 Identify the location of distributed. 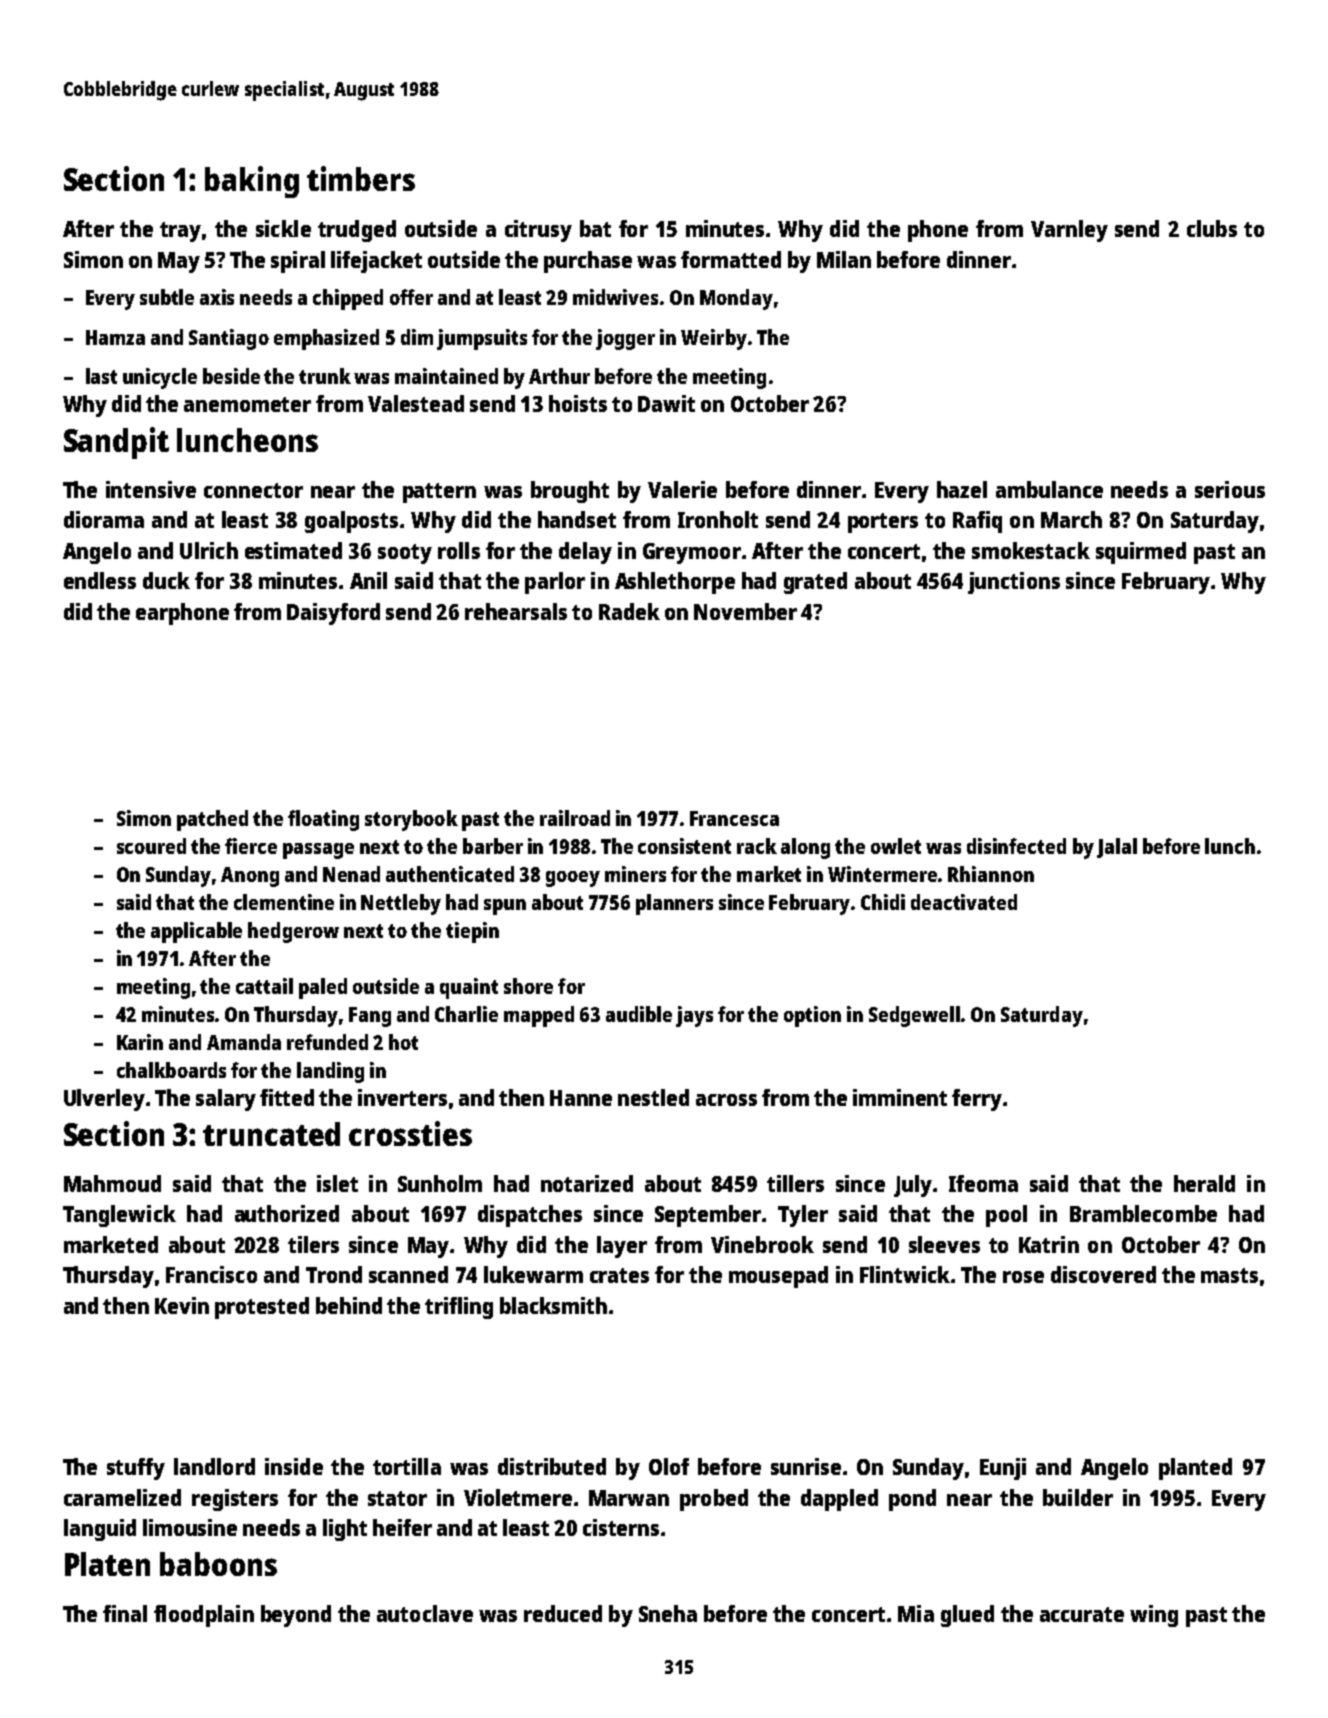
(552, 1466).
